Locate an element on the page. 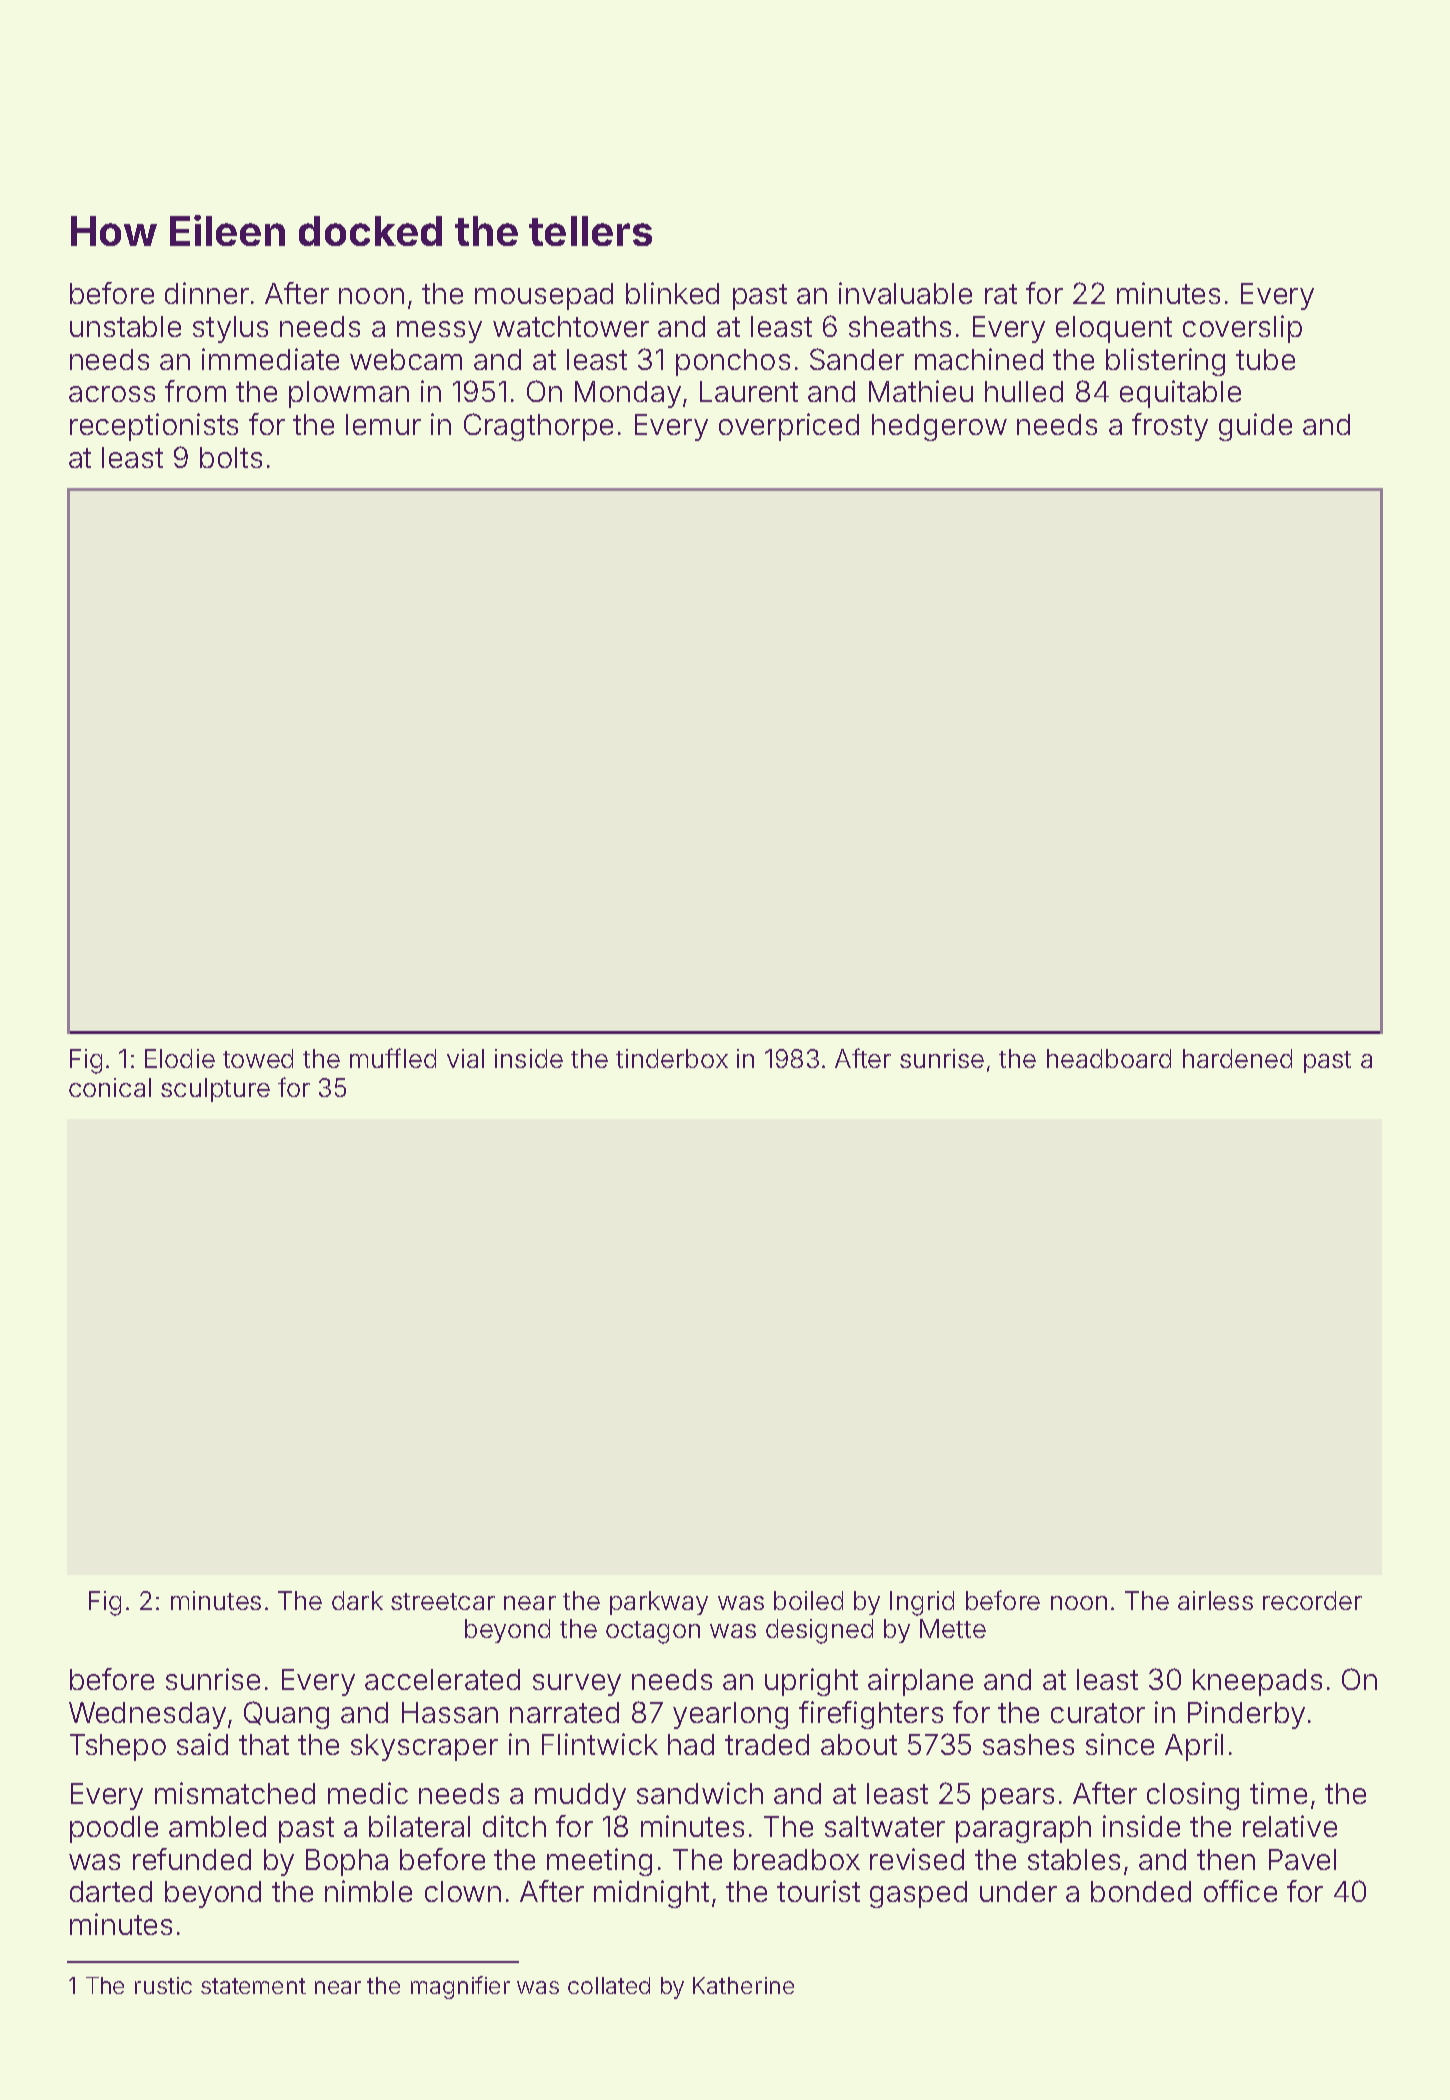 This document has height=2100, width=1450. tinderbox is located at coordinates (672, 1058).
